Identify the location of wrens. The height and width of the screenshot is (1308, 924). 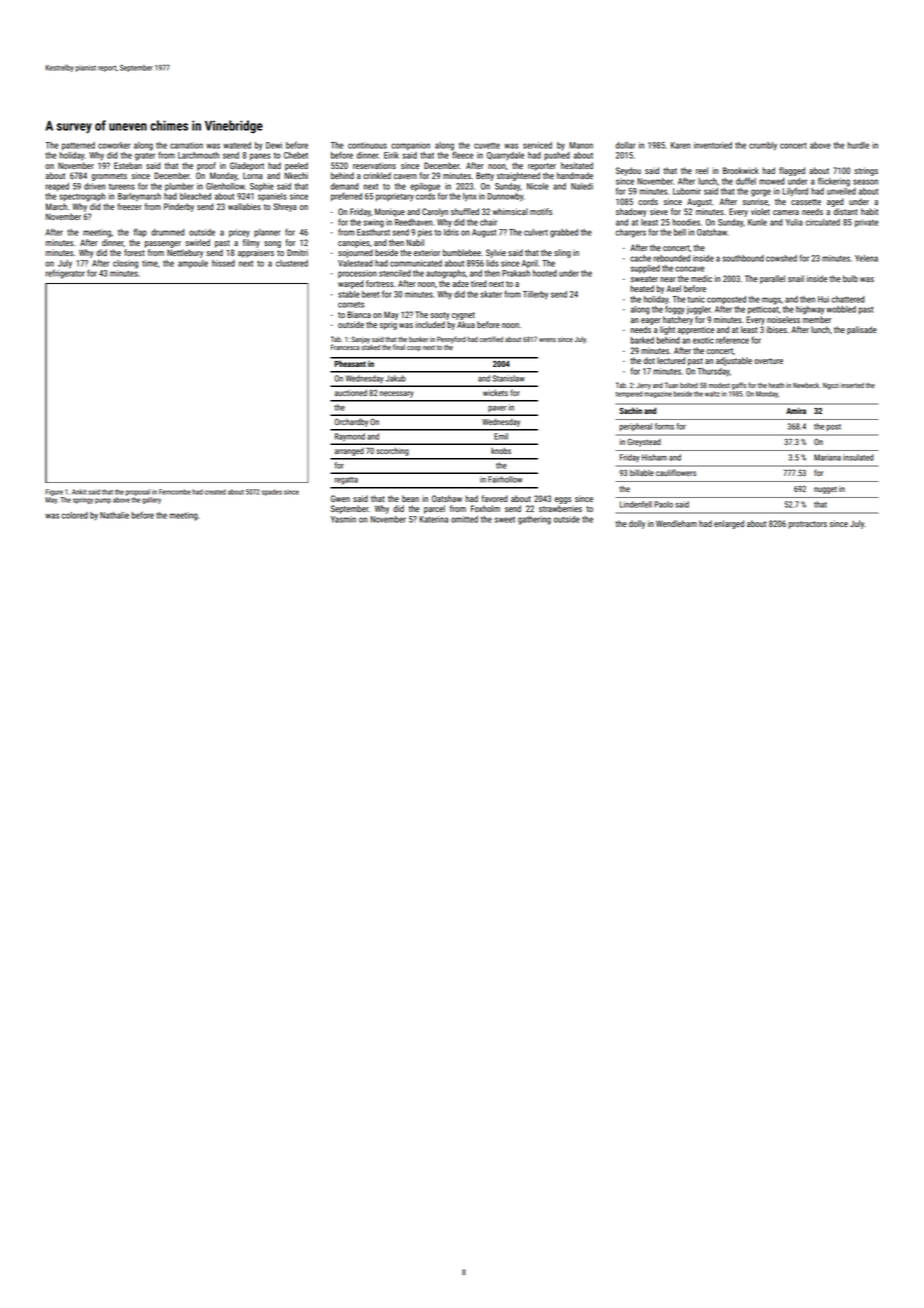
(547, 340).
